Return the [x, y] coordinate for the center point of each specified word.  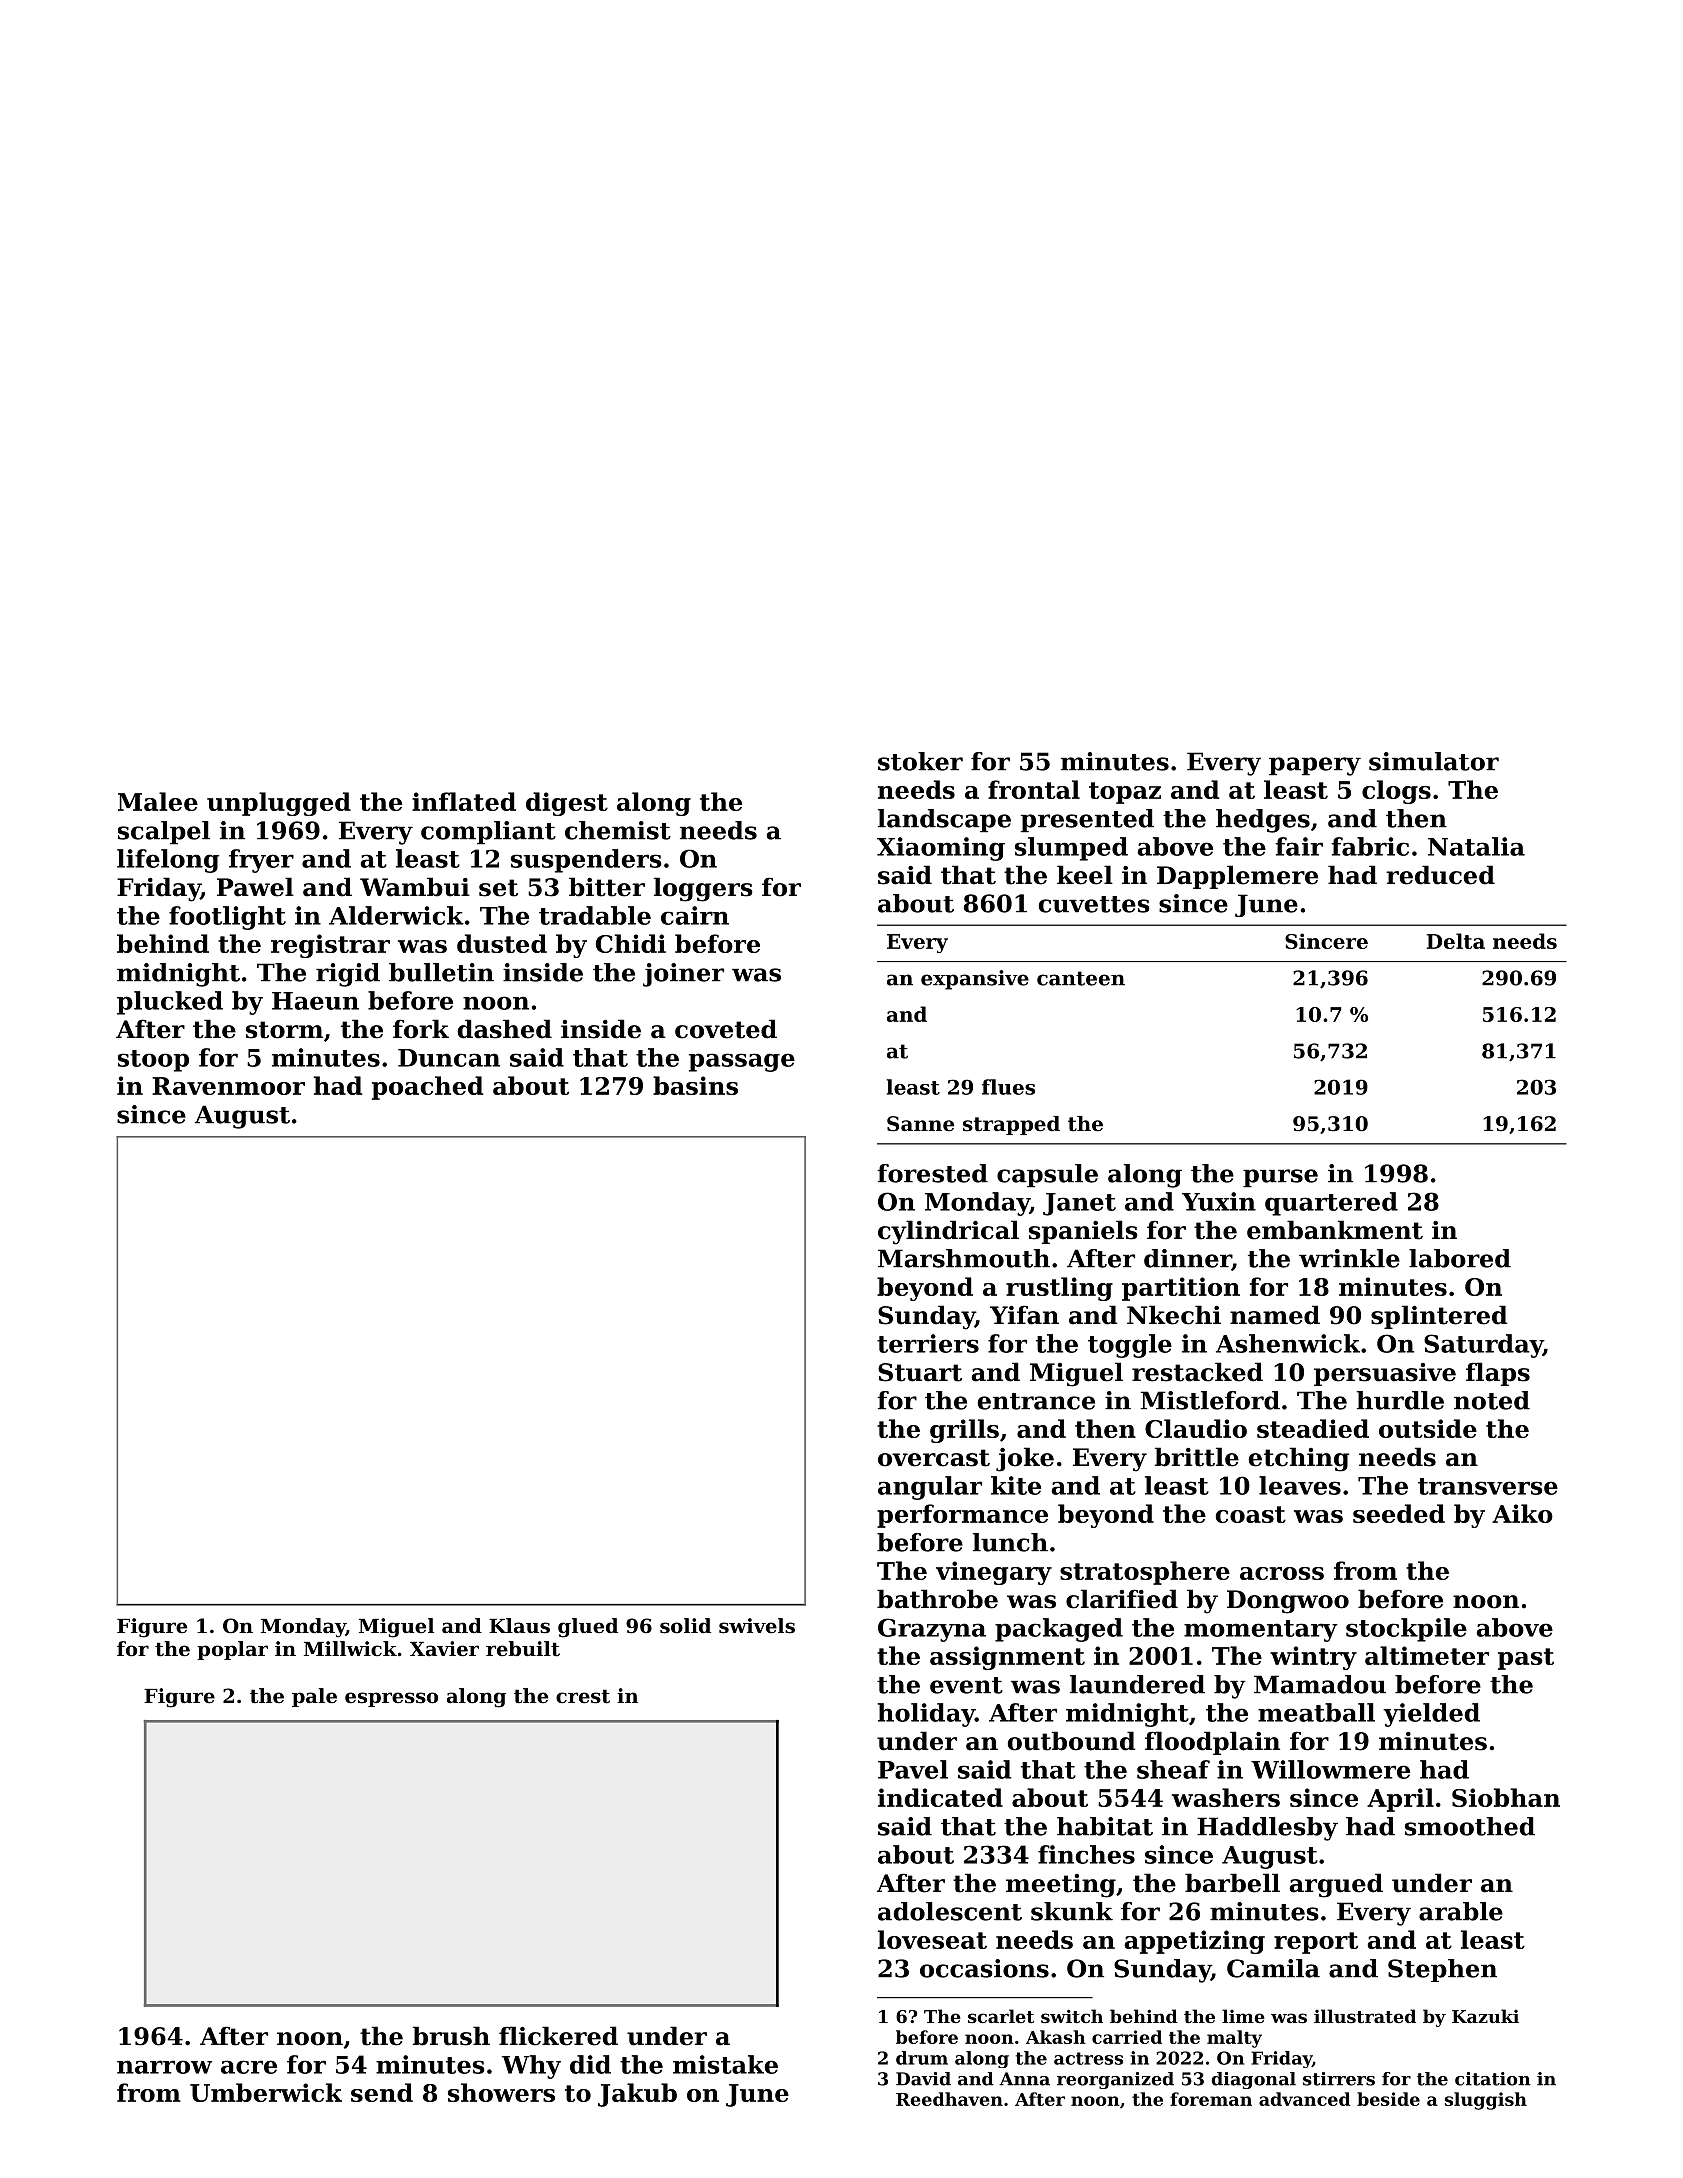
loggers [703, 889]
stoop [153, 1061]
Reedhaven [949, 2099]
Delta [1455, 941]
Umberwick [266, 2092]
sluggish [1486, 2101]
